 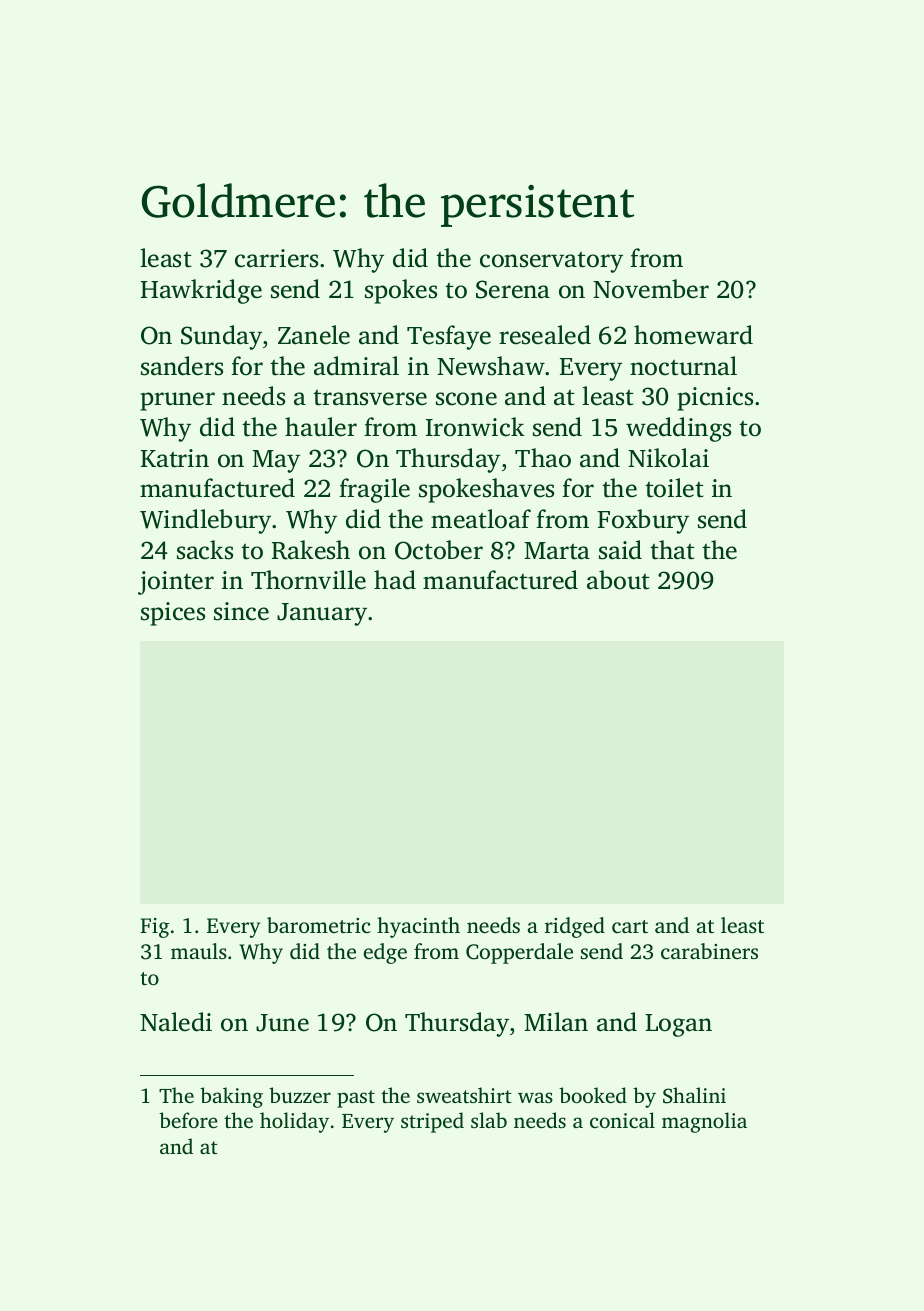 What do you see at coordinates (276, 258) in the page?
I see `carriers` at bounding box center [276, 258].
